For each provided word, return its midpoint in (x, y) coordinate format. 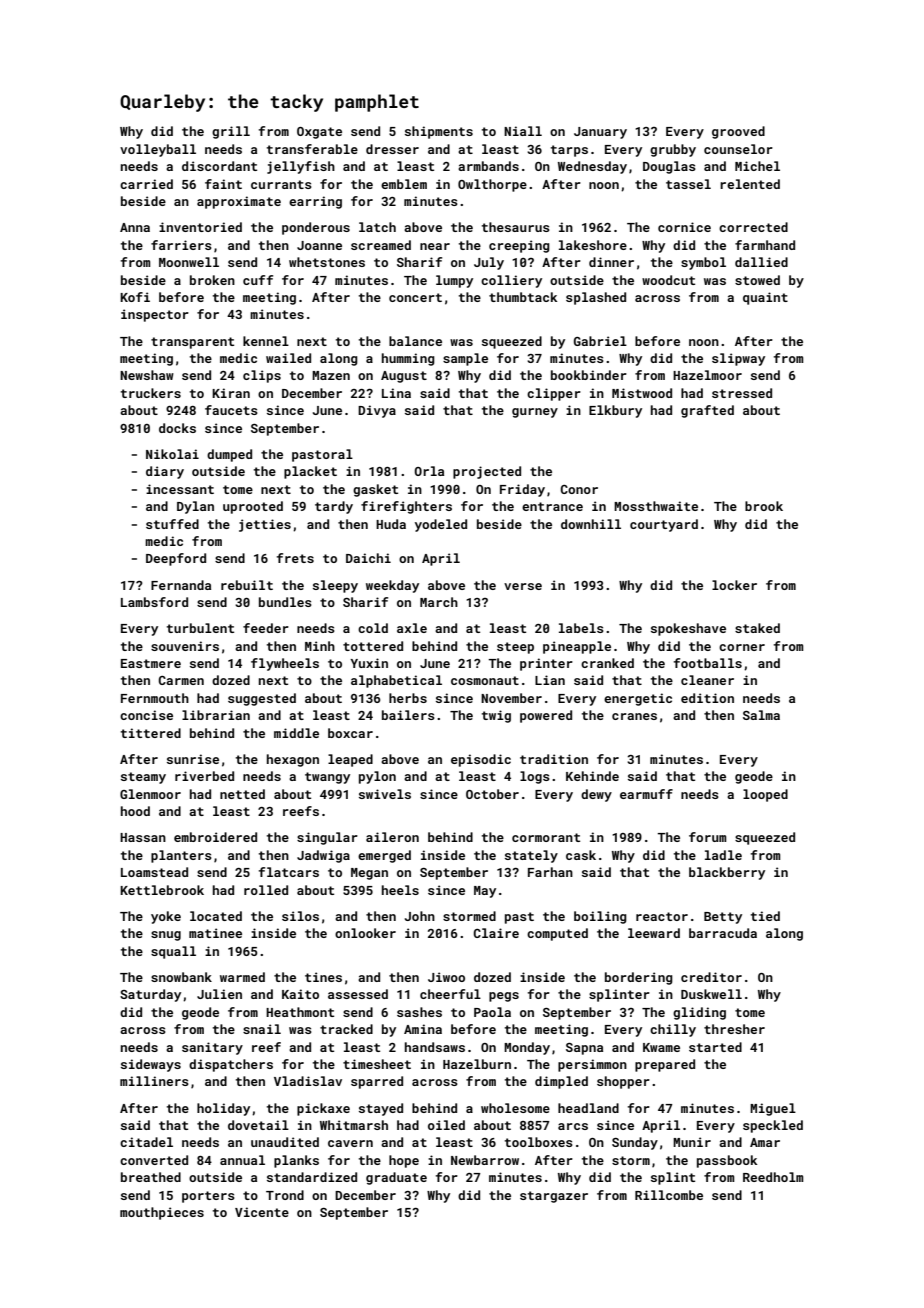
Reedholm (773, 1177)
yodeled (441, 525)
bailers (408, 715)
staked (757, 628)
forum (708, 837)
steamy (143, 778)
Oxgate (319, 133)
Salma (761, 715)
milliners (154, 1081)
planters (181, 856)
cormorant (546, 837)
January (600, 133)
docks (177, 428)
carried (146, 184)
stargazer (554, 1197)
